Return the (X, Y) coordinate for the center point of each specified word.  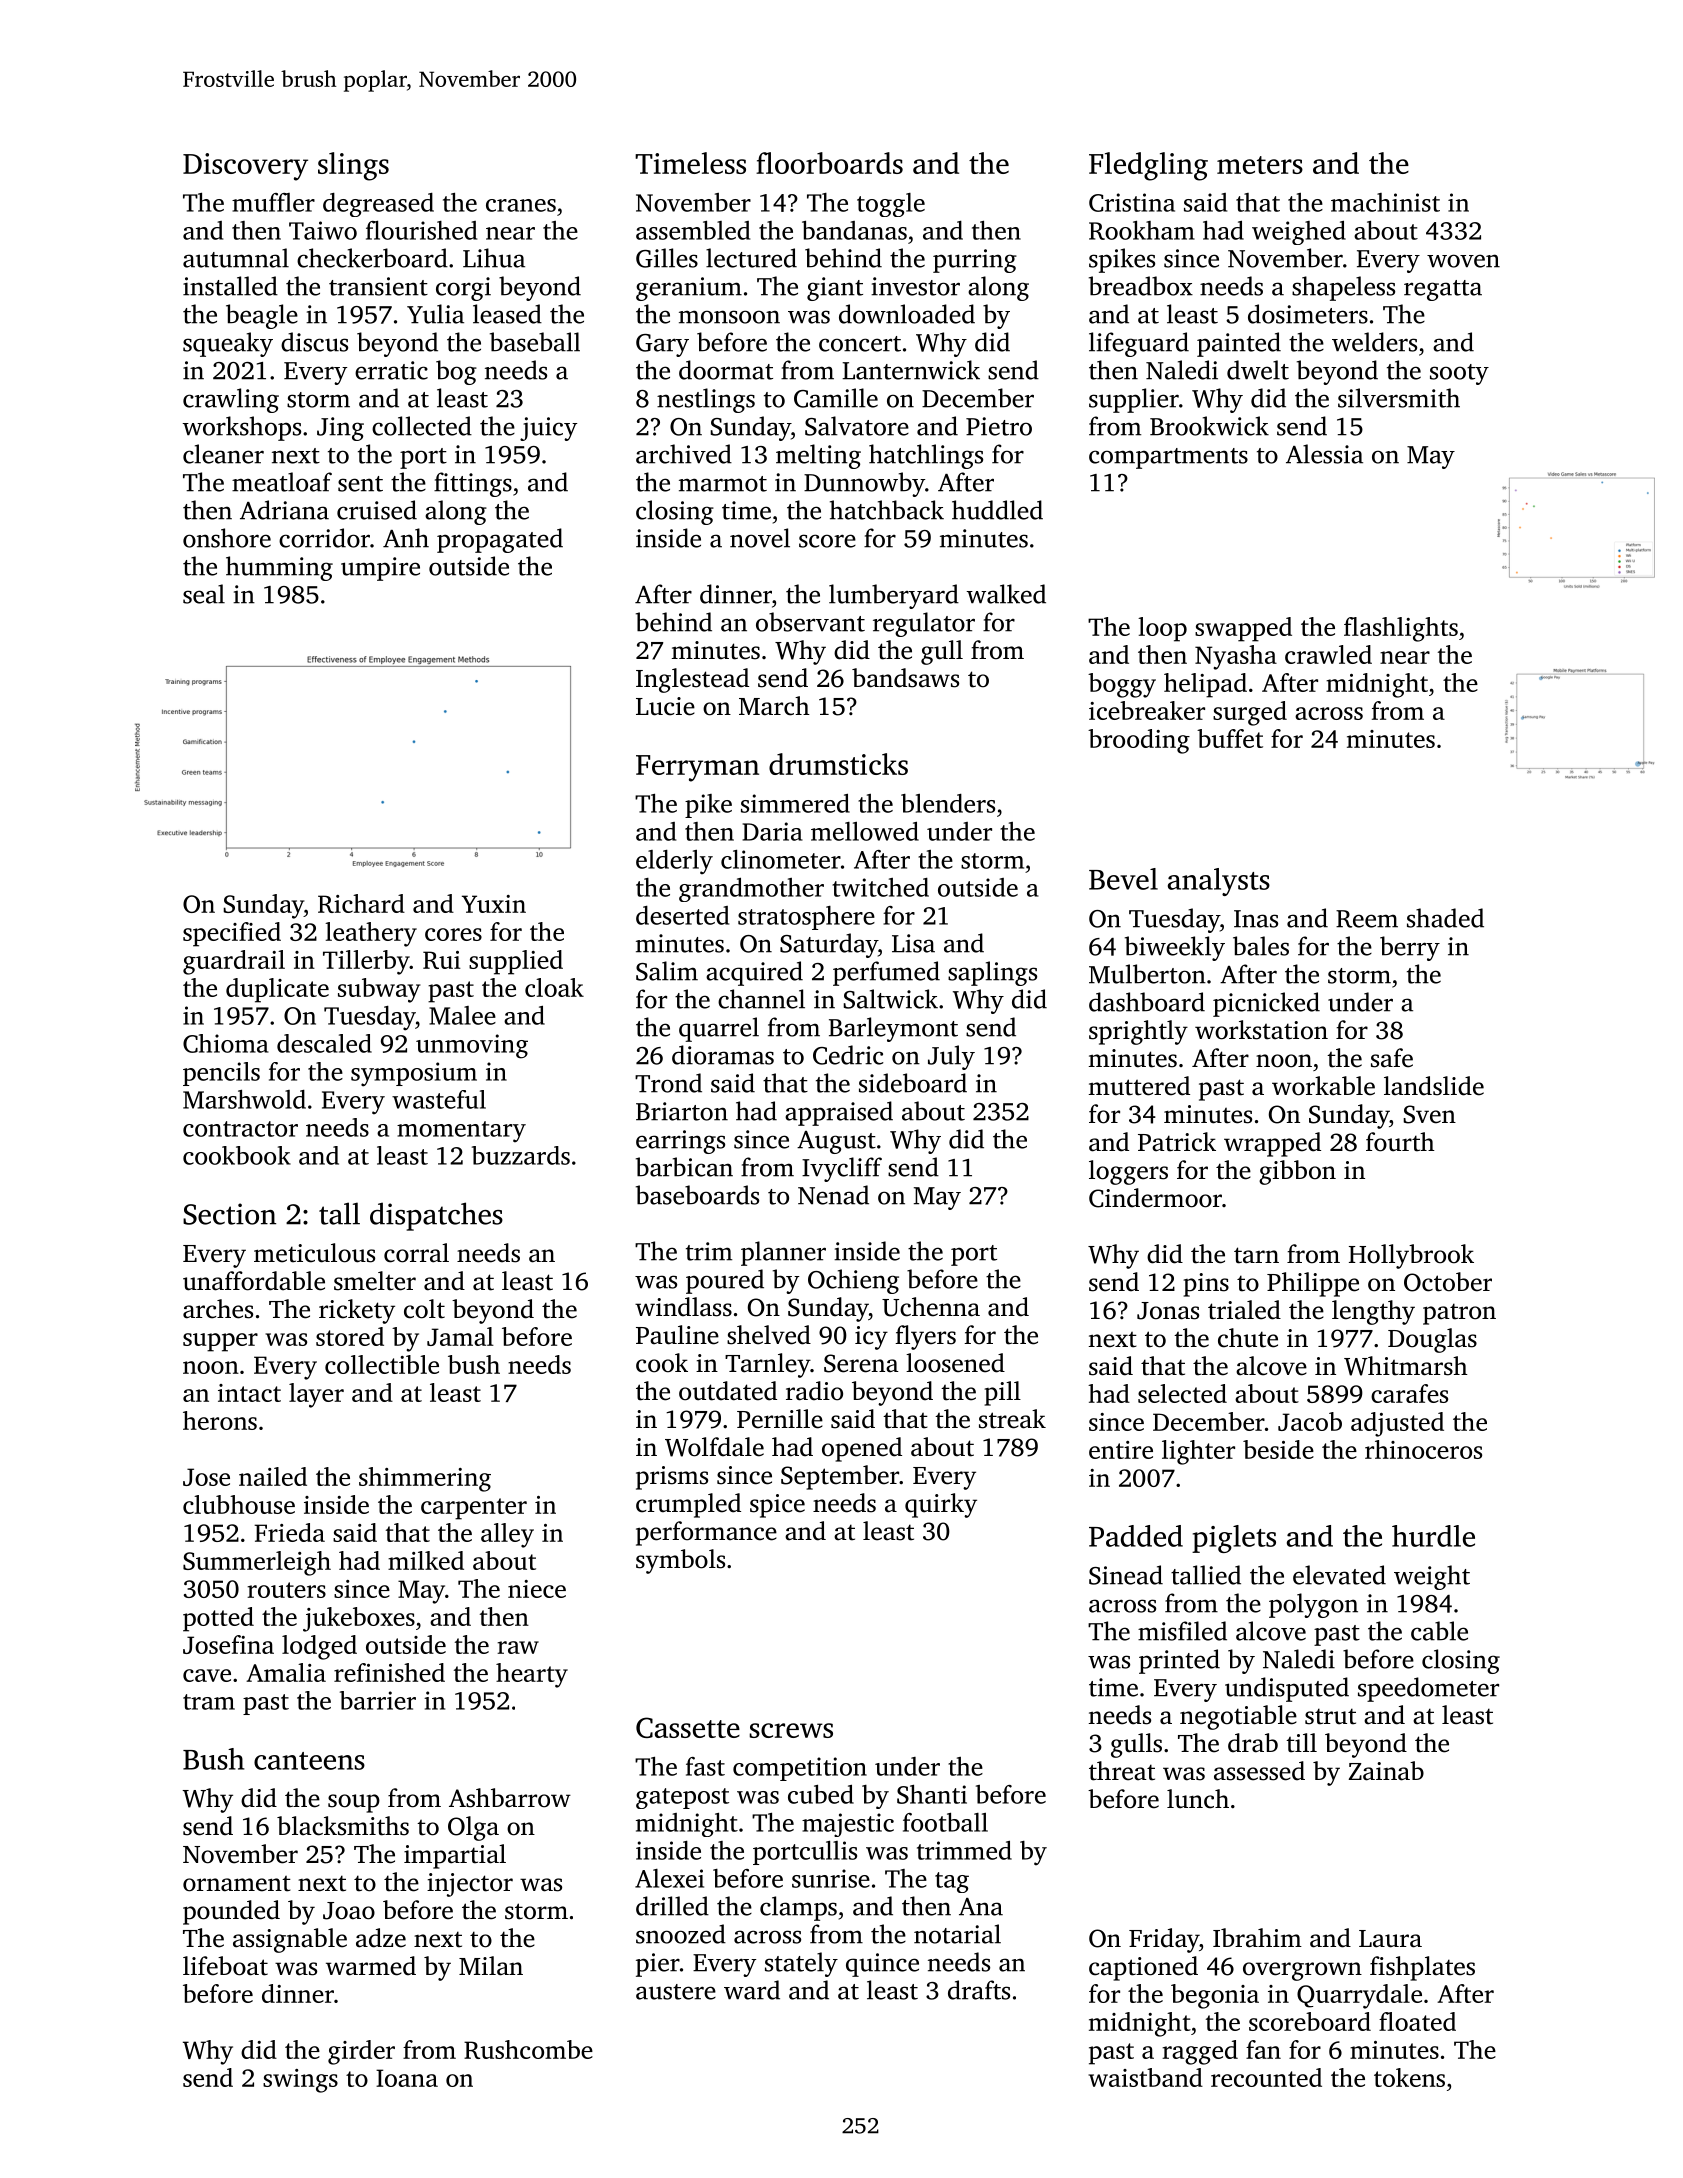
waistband (1145, 2077)
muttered (1139, 1086)
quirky (941, 1505)
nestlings (706, 400)
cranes (521, 205)
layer (316, 1395)
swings (300, 2081)
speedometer (1428, 1689)
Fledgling (1148, 166)
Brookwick (1209, 426)
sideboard (913, 1083)
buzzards (521, 1155)
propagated (500, 540)
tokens (1409, 2077)
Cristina (1132, 202)
